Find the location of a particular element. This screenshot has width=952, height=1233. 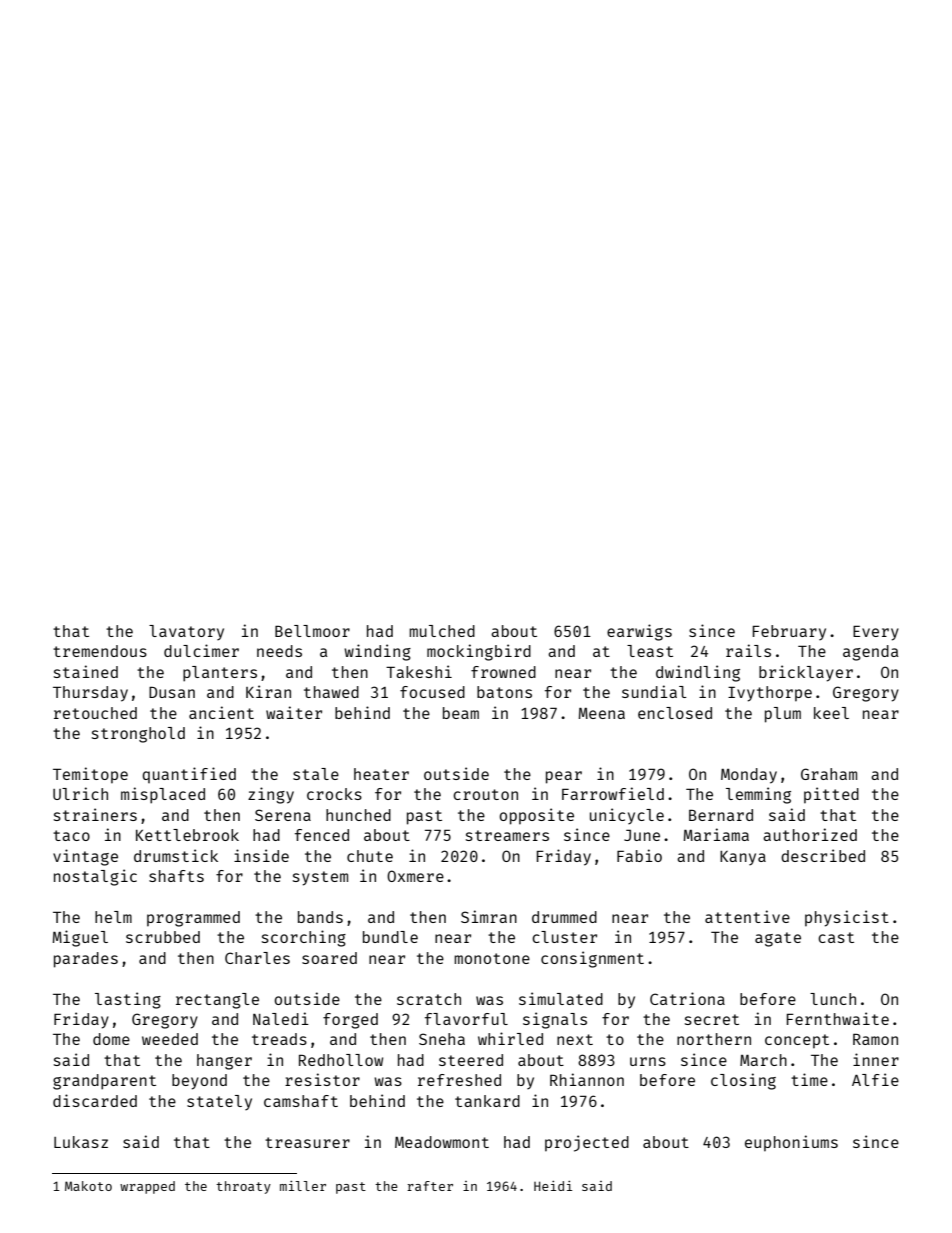

attentive is located at coordinates (747, 916).
